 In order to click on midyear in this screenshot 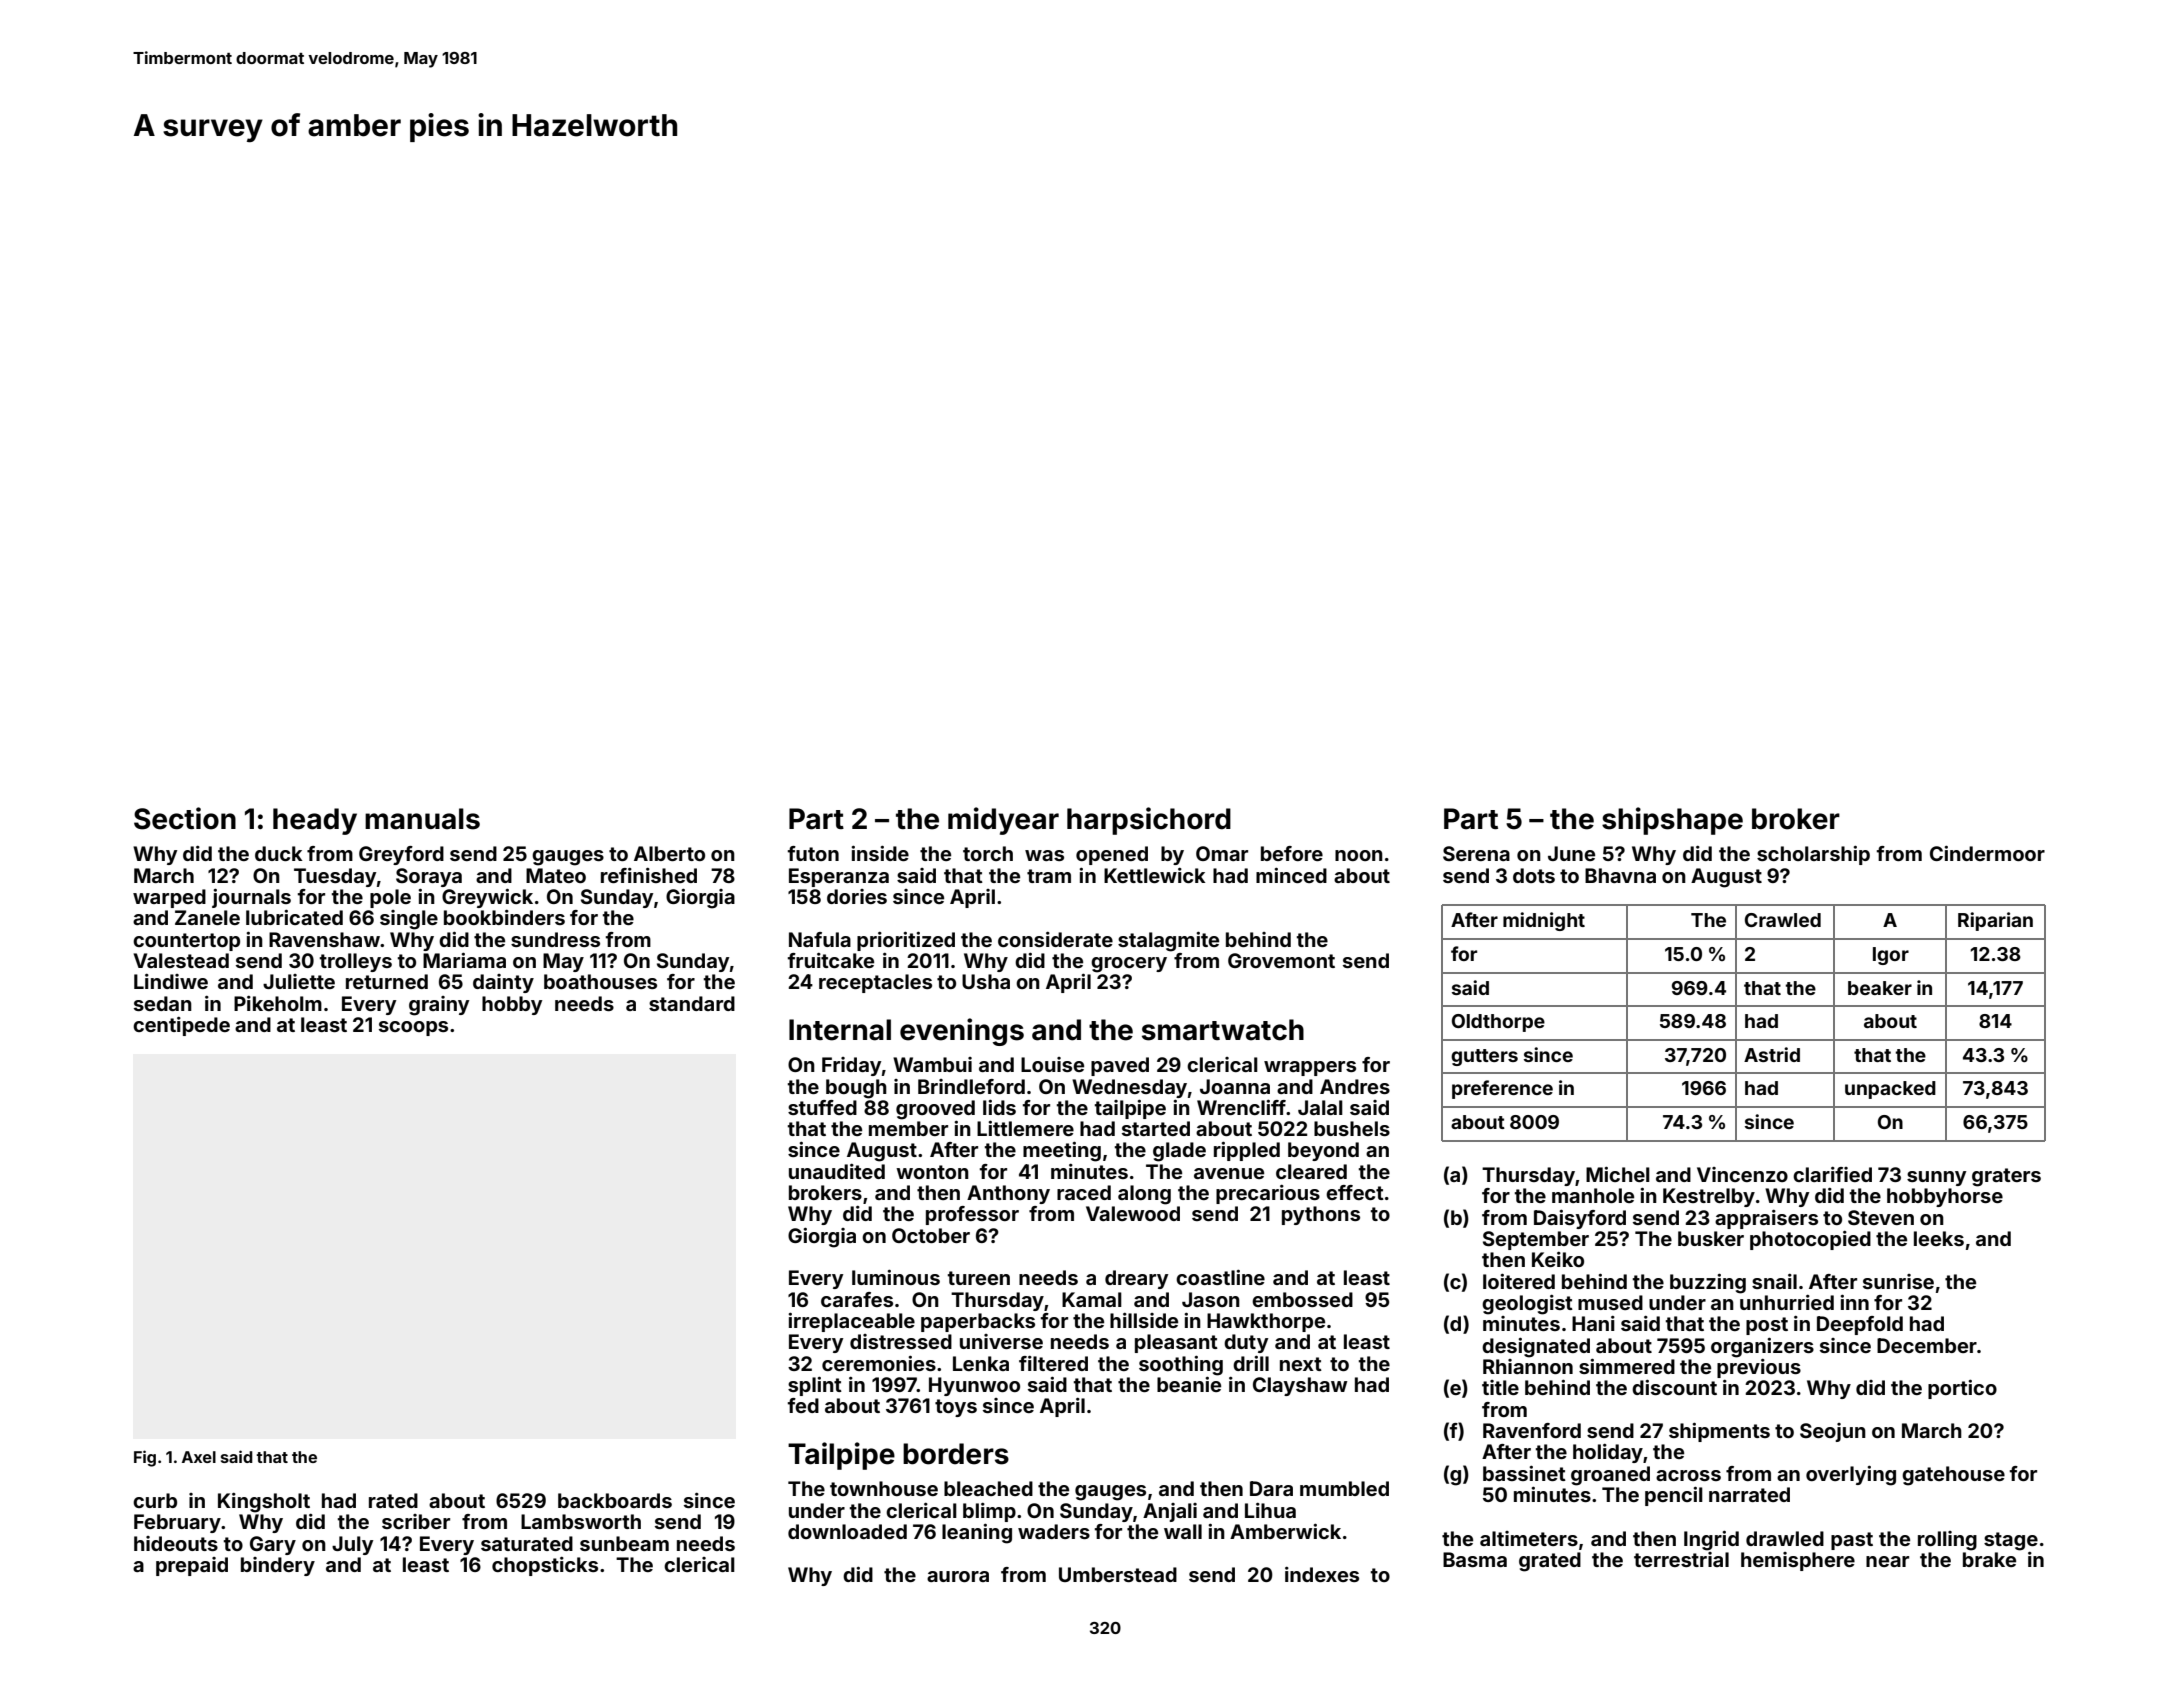, I will do `click(1003, 821)`.
